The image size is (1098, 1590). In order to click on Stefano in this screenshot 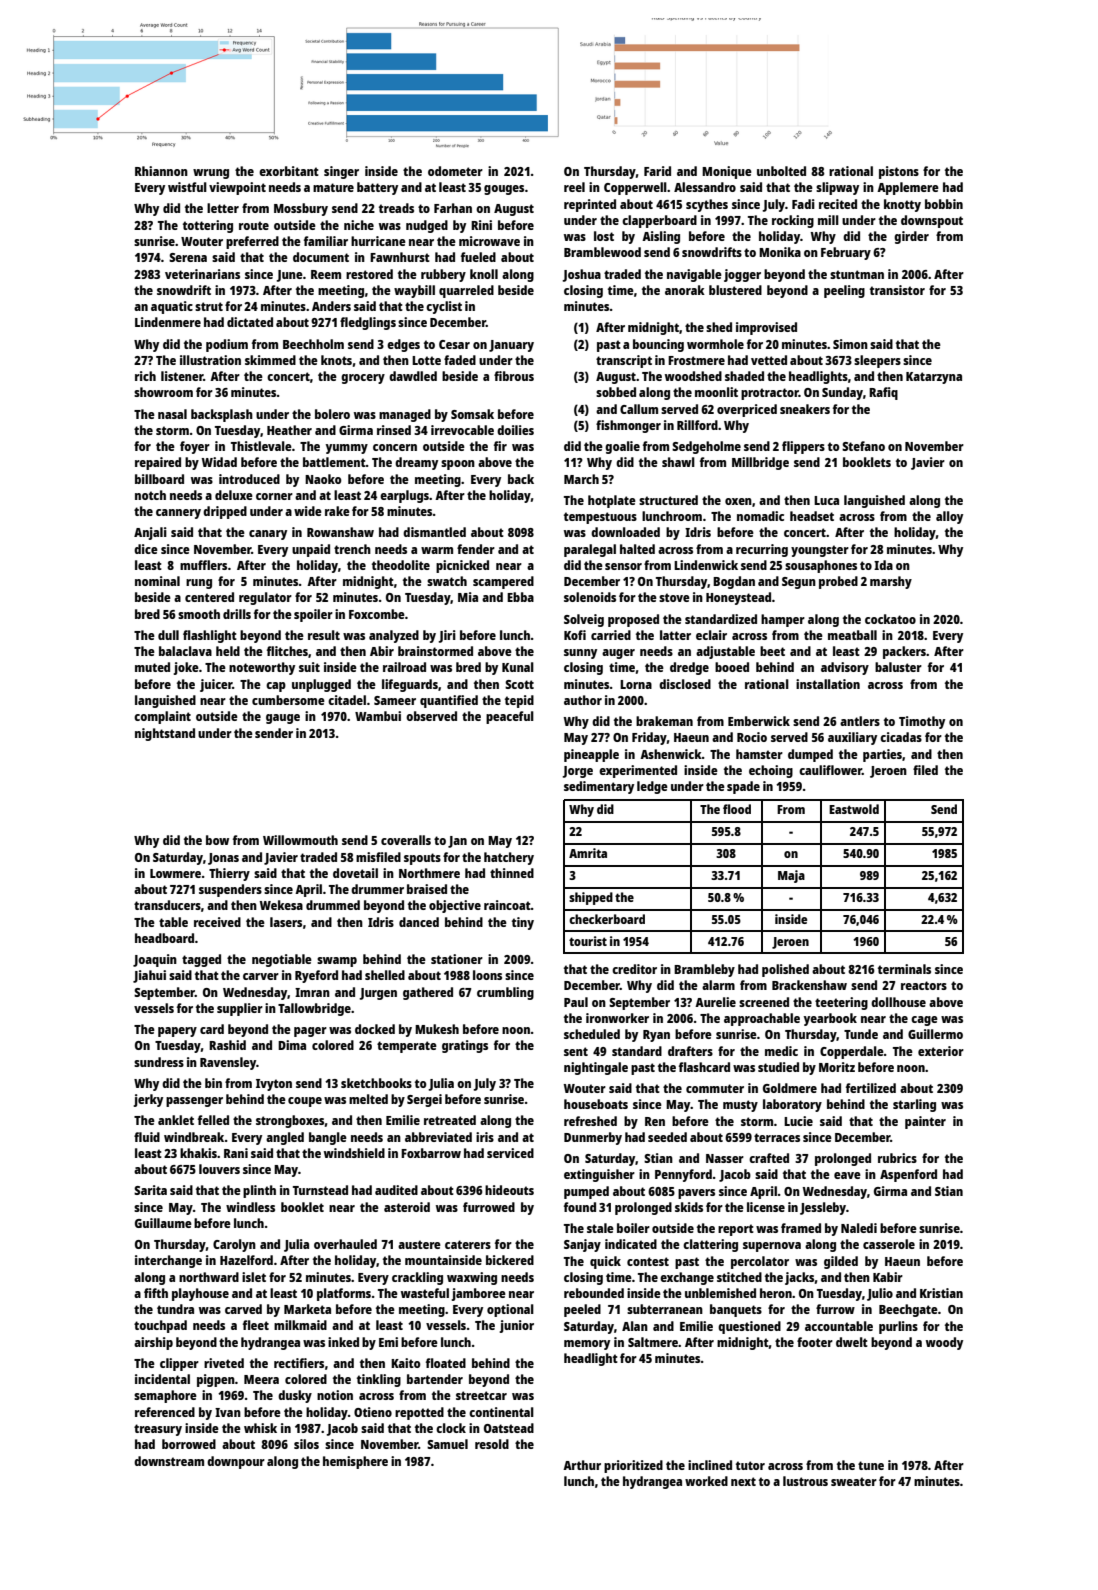, I will do `click(863, 446)`.
